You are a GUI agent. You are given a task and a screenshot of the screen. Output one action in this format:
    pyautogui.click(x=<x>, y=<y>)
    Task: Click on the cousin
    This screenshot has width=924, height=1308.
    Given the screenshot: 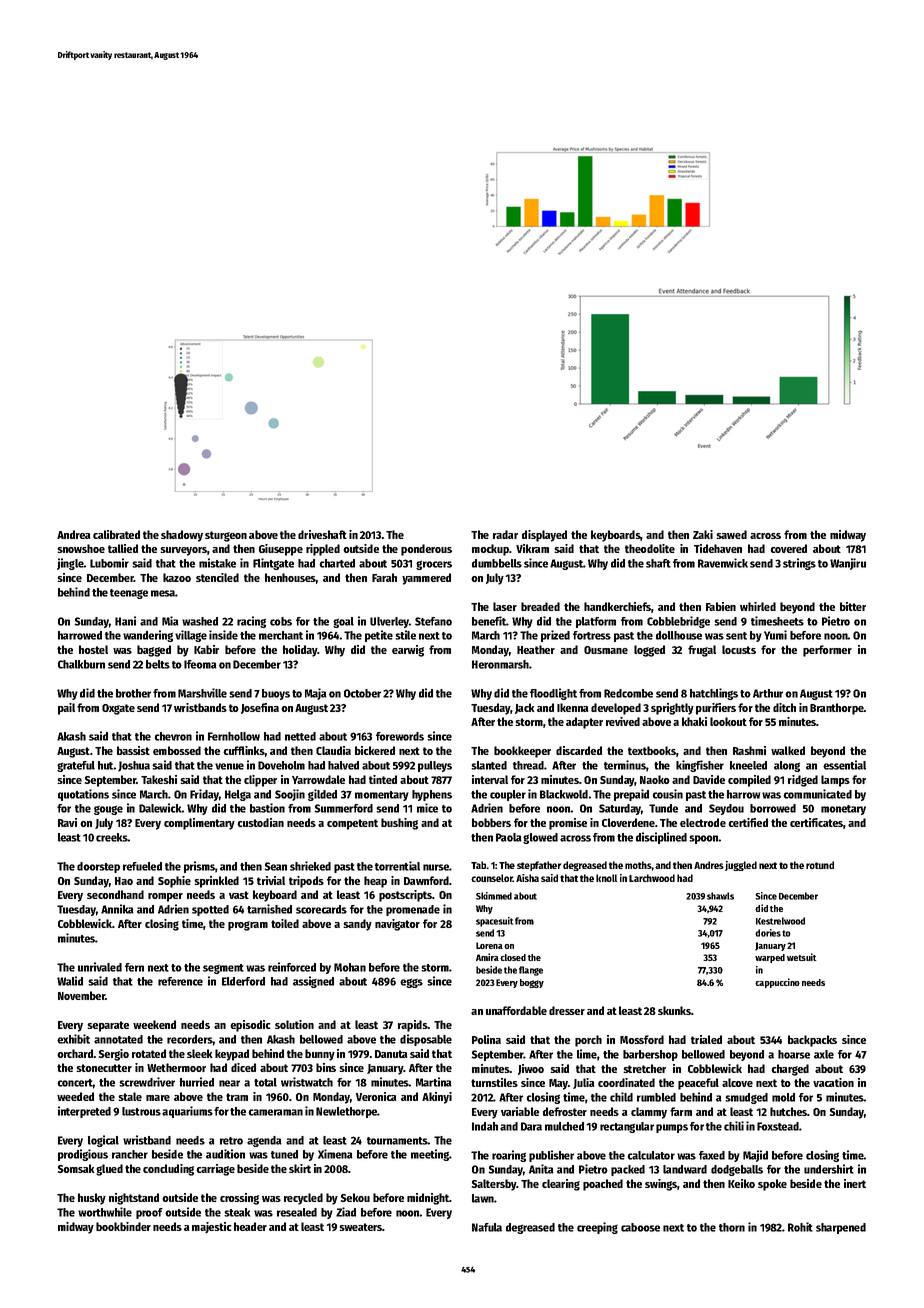 What is the action you would take?
    pyautogui.click(x=668, y=794)
